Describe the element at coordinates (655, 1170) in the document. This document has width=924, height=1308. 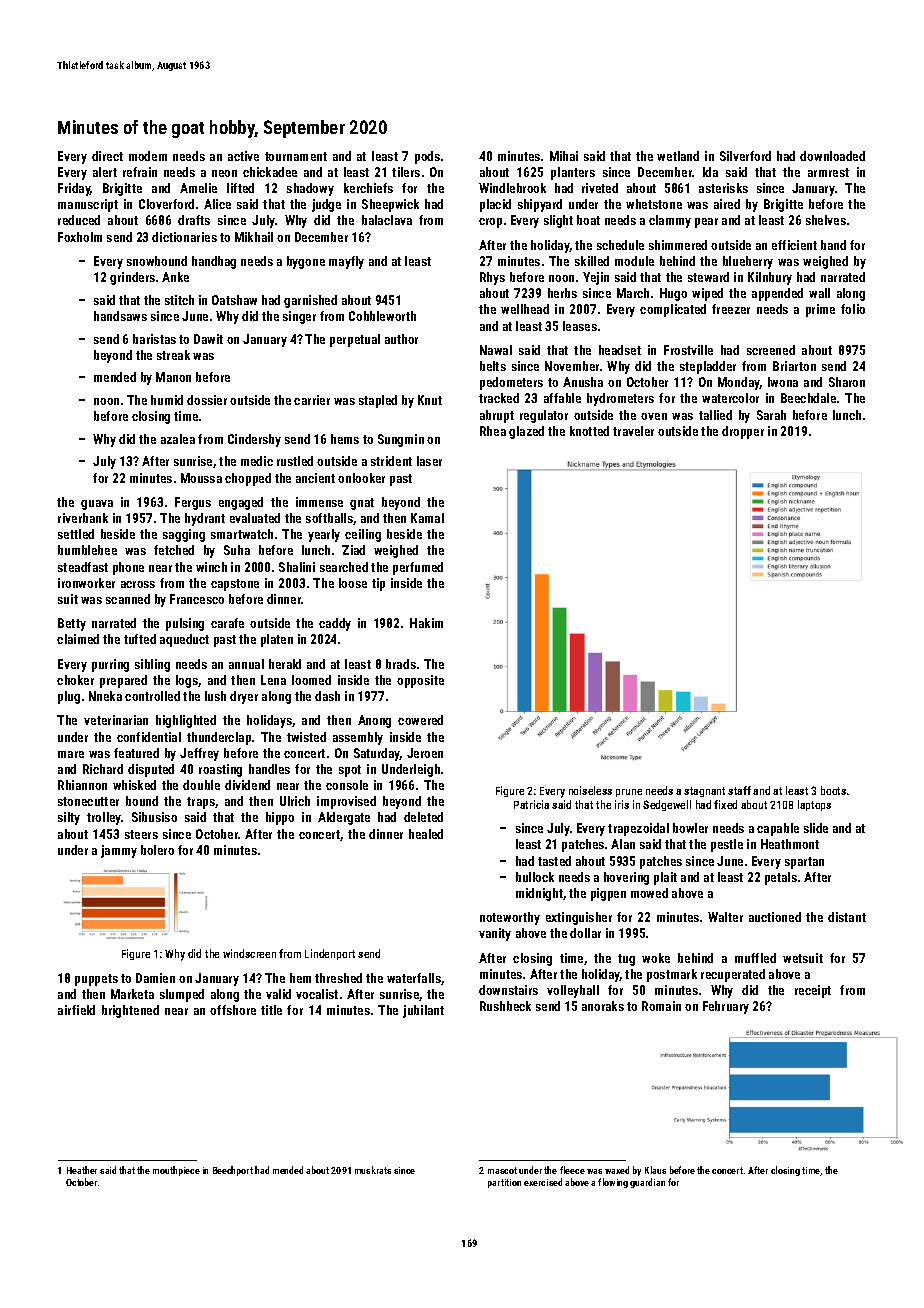
I see `Klaus` at that location.
